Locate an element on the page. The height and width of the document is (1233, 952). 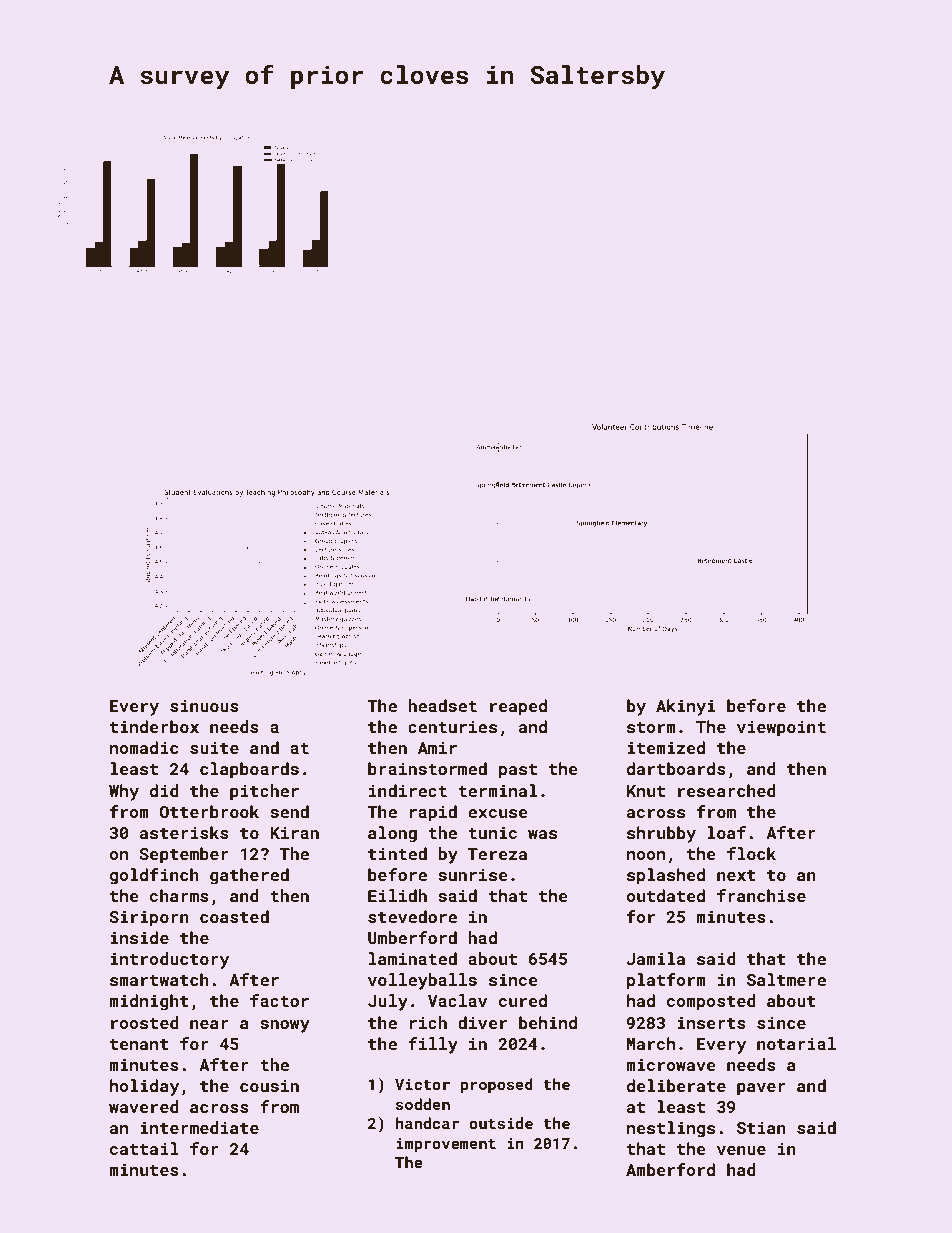
sinuous is located at coordinates (204, 706).
